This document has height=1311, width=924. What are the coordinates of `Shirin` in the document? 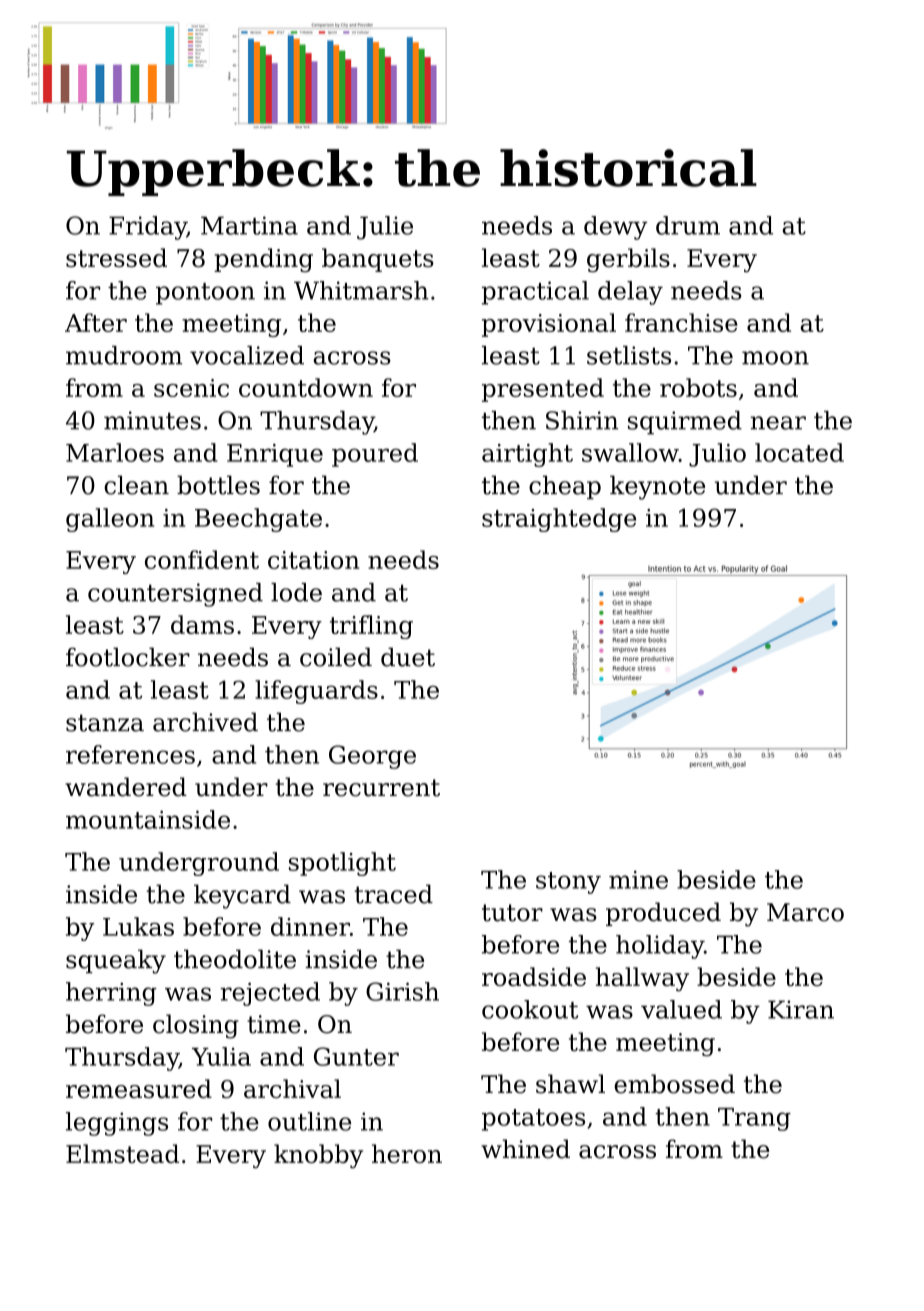 It's located at (582, 420).
